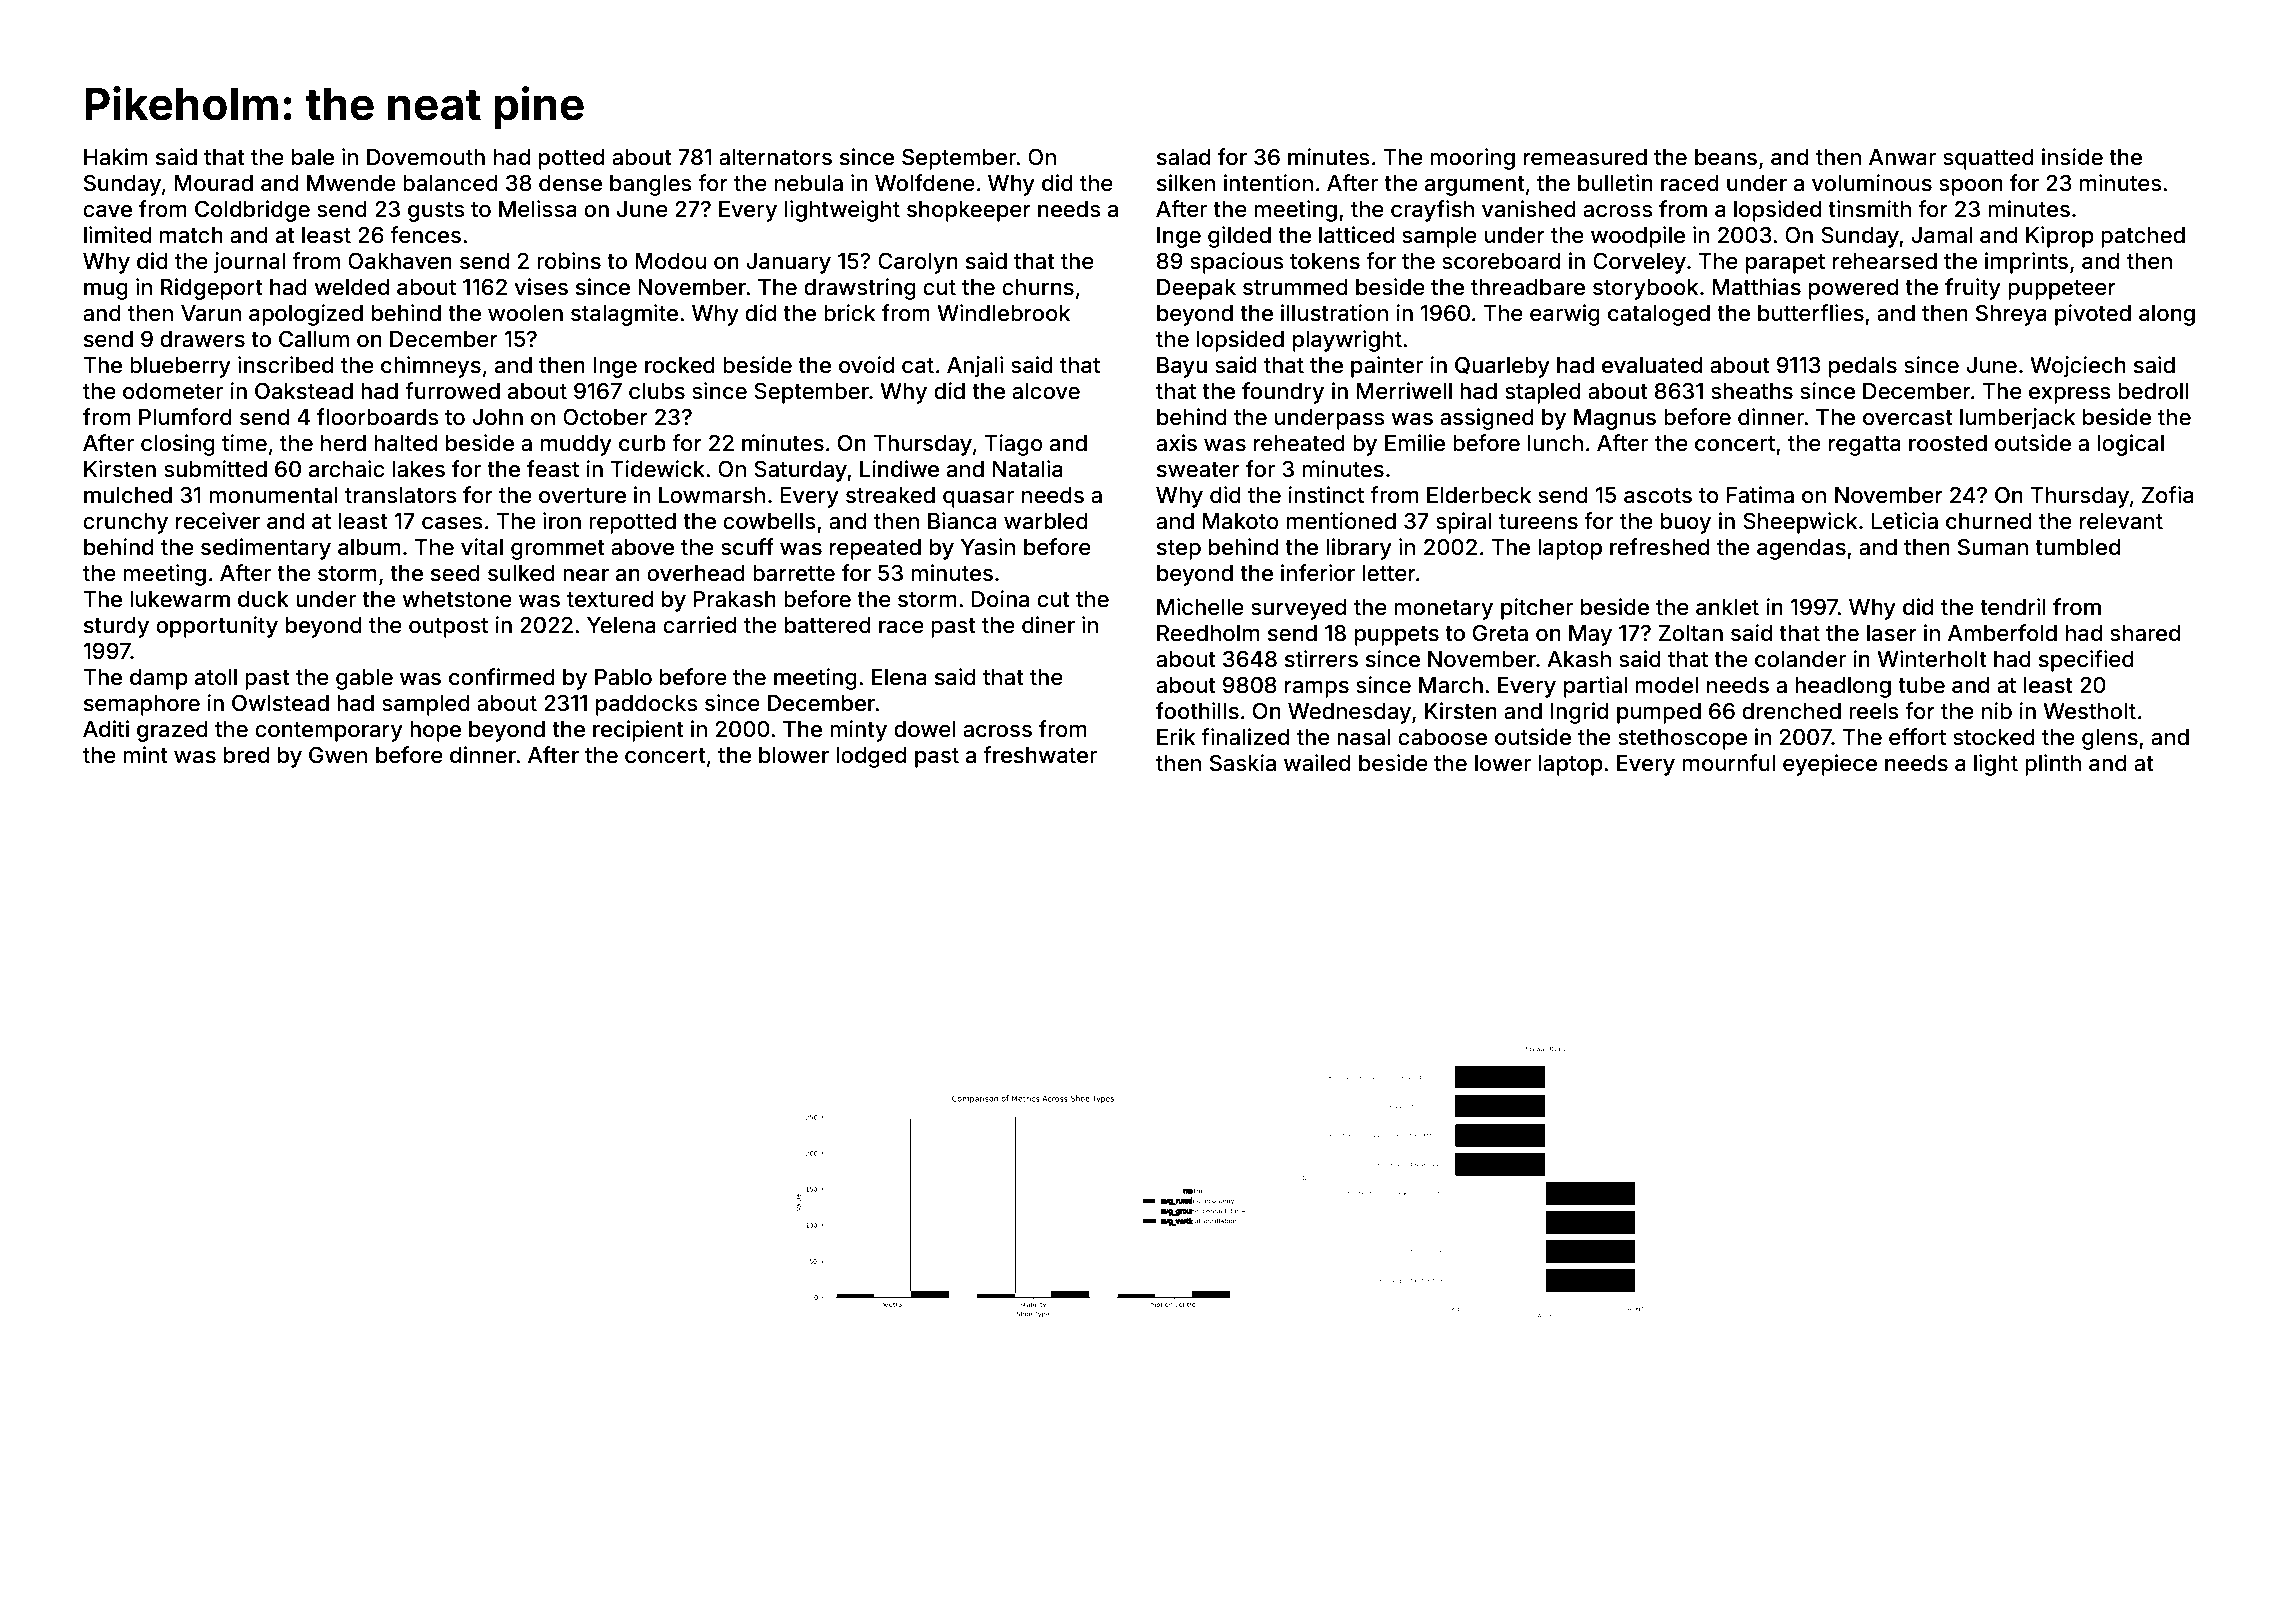 The image size is (2282, 1614). What do you see at coordinates (1726, 157) in the document?
I see `beans` at bounding box center [1726, 157].
